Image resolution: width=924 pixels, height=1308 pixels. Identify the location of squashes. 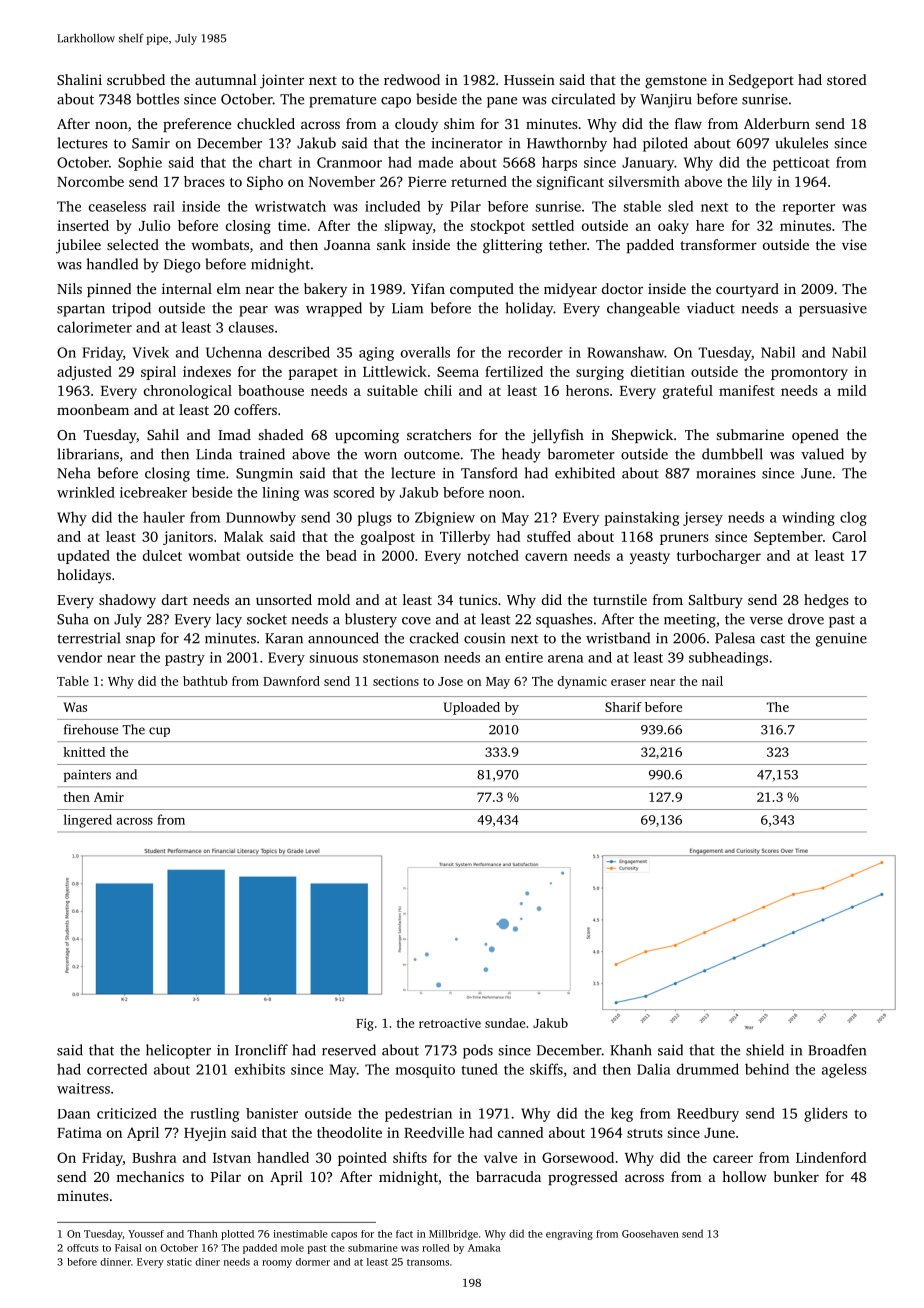
(564, 620).
